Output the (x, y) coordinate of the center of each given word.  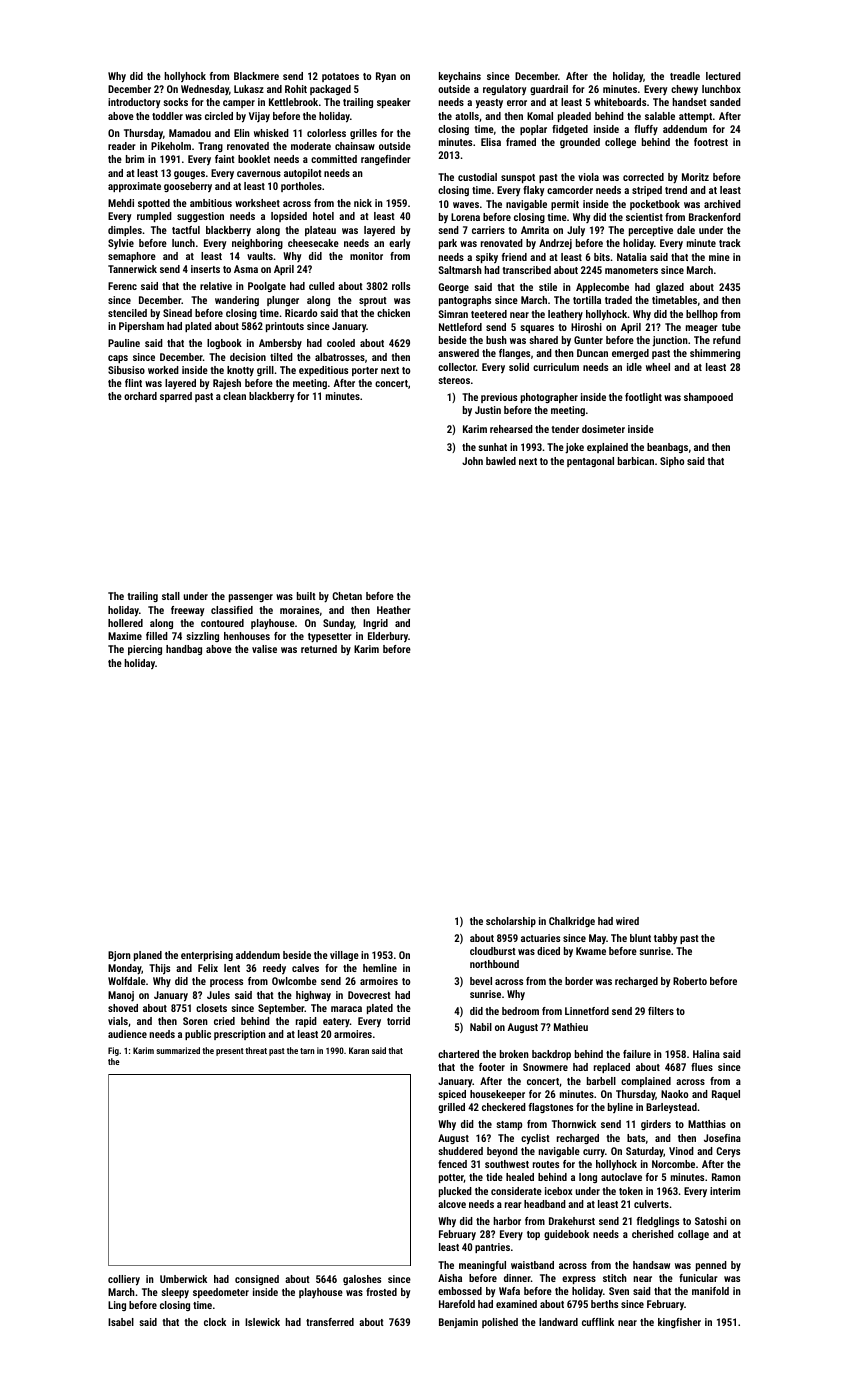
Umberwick (183, 1279)
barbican (636, 461)
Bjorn (119, 956)
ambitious (211, 203)
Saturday (645, 1152)
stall (171, 596)
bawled (501, 461)
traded (618, 300)
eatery (336, 1023)
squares (537, 329)
